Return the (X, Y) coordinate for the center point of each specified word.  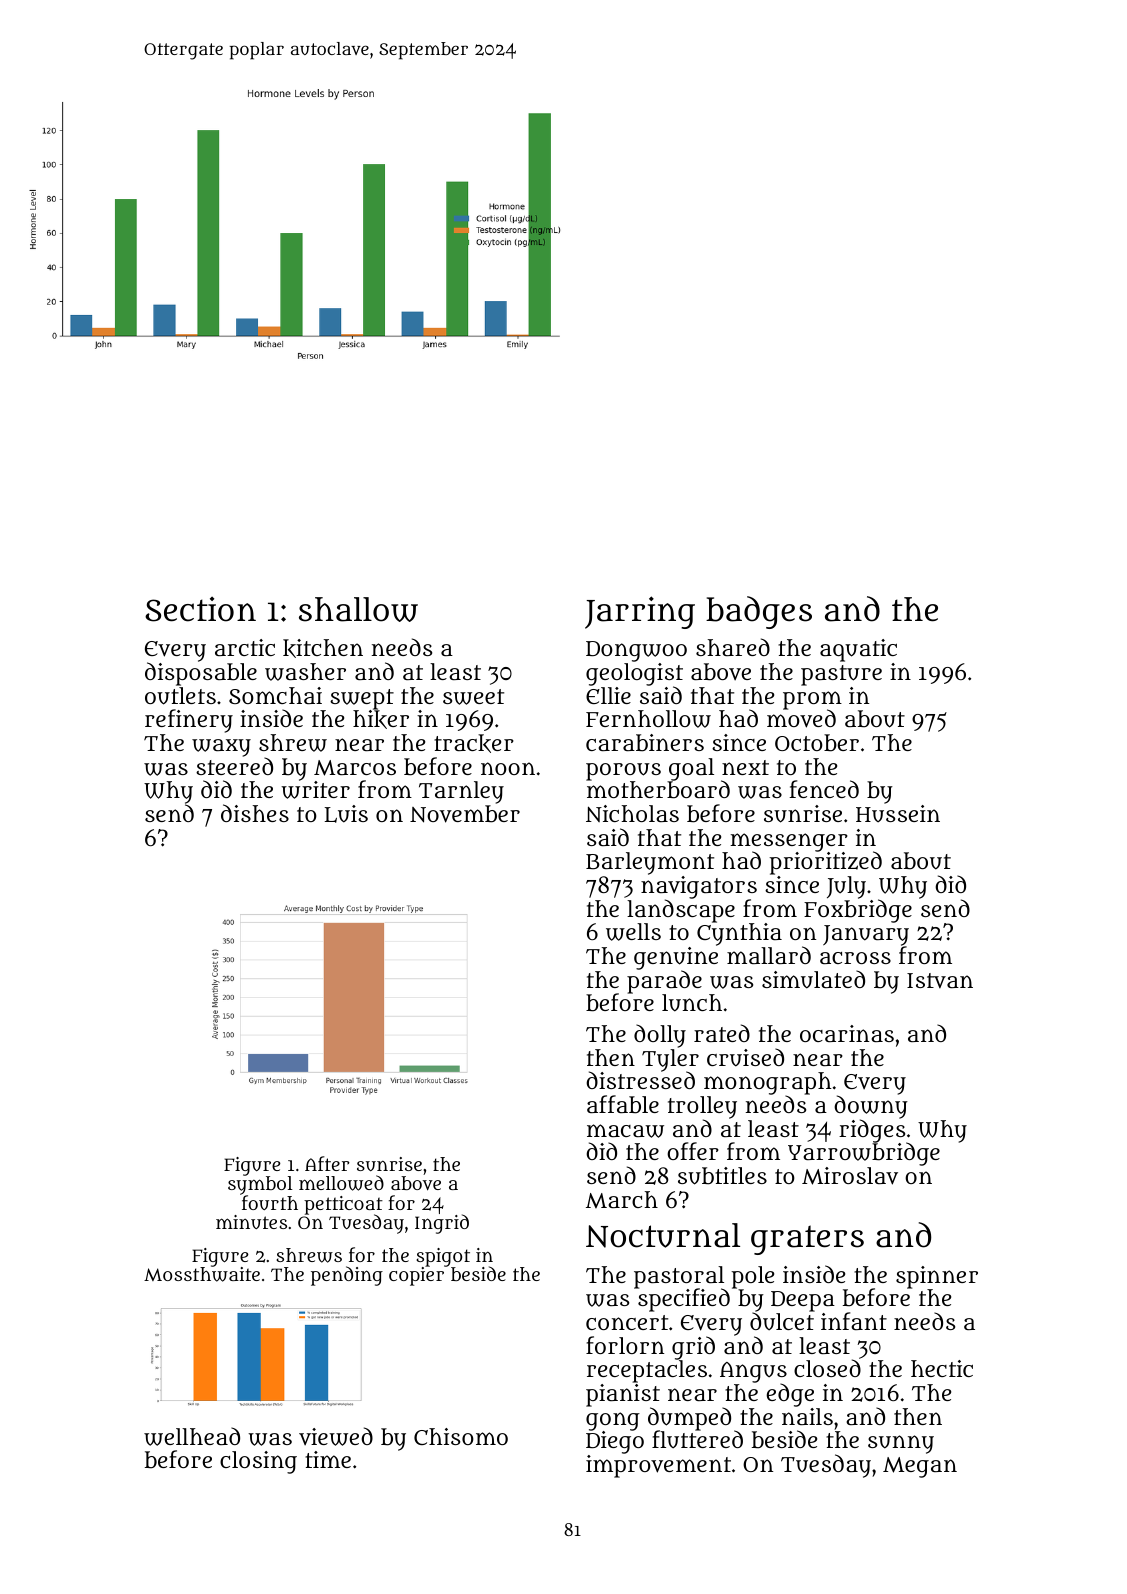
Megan (920, 1467)
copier (416, 1276)
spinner (937, 1277)
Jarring (640, 612)
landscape (681, 911)
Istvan (940, 981)
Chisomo (461, 1436)
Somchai (275, 695)
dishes (255, 813)
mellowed (341, 1183)
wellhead (192, 1436)
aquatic (858, 650)
